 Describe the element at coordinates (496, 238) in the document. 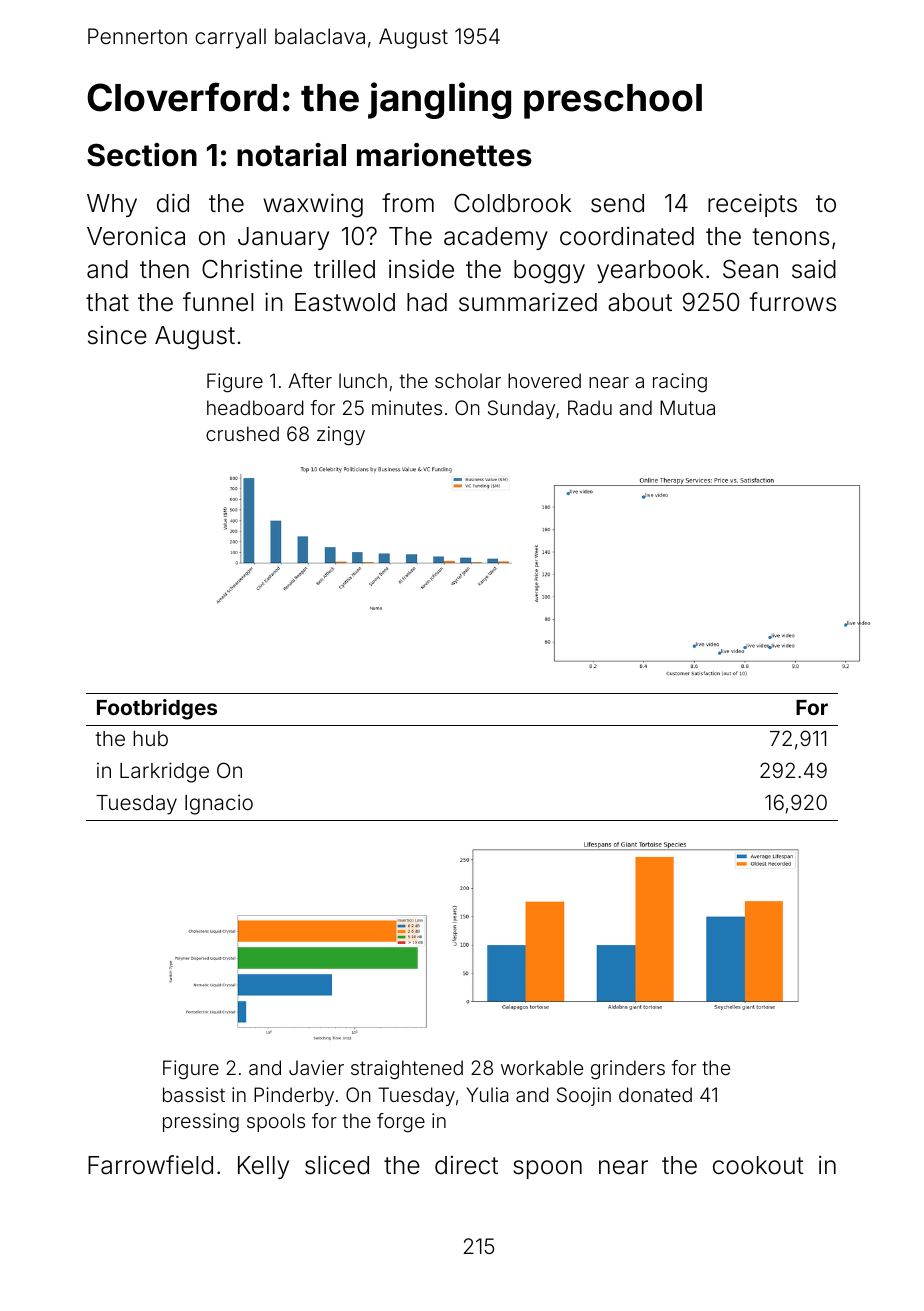

I see `academy` at that location.
